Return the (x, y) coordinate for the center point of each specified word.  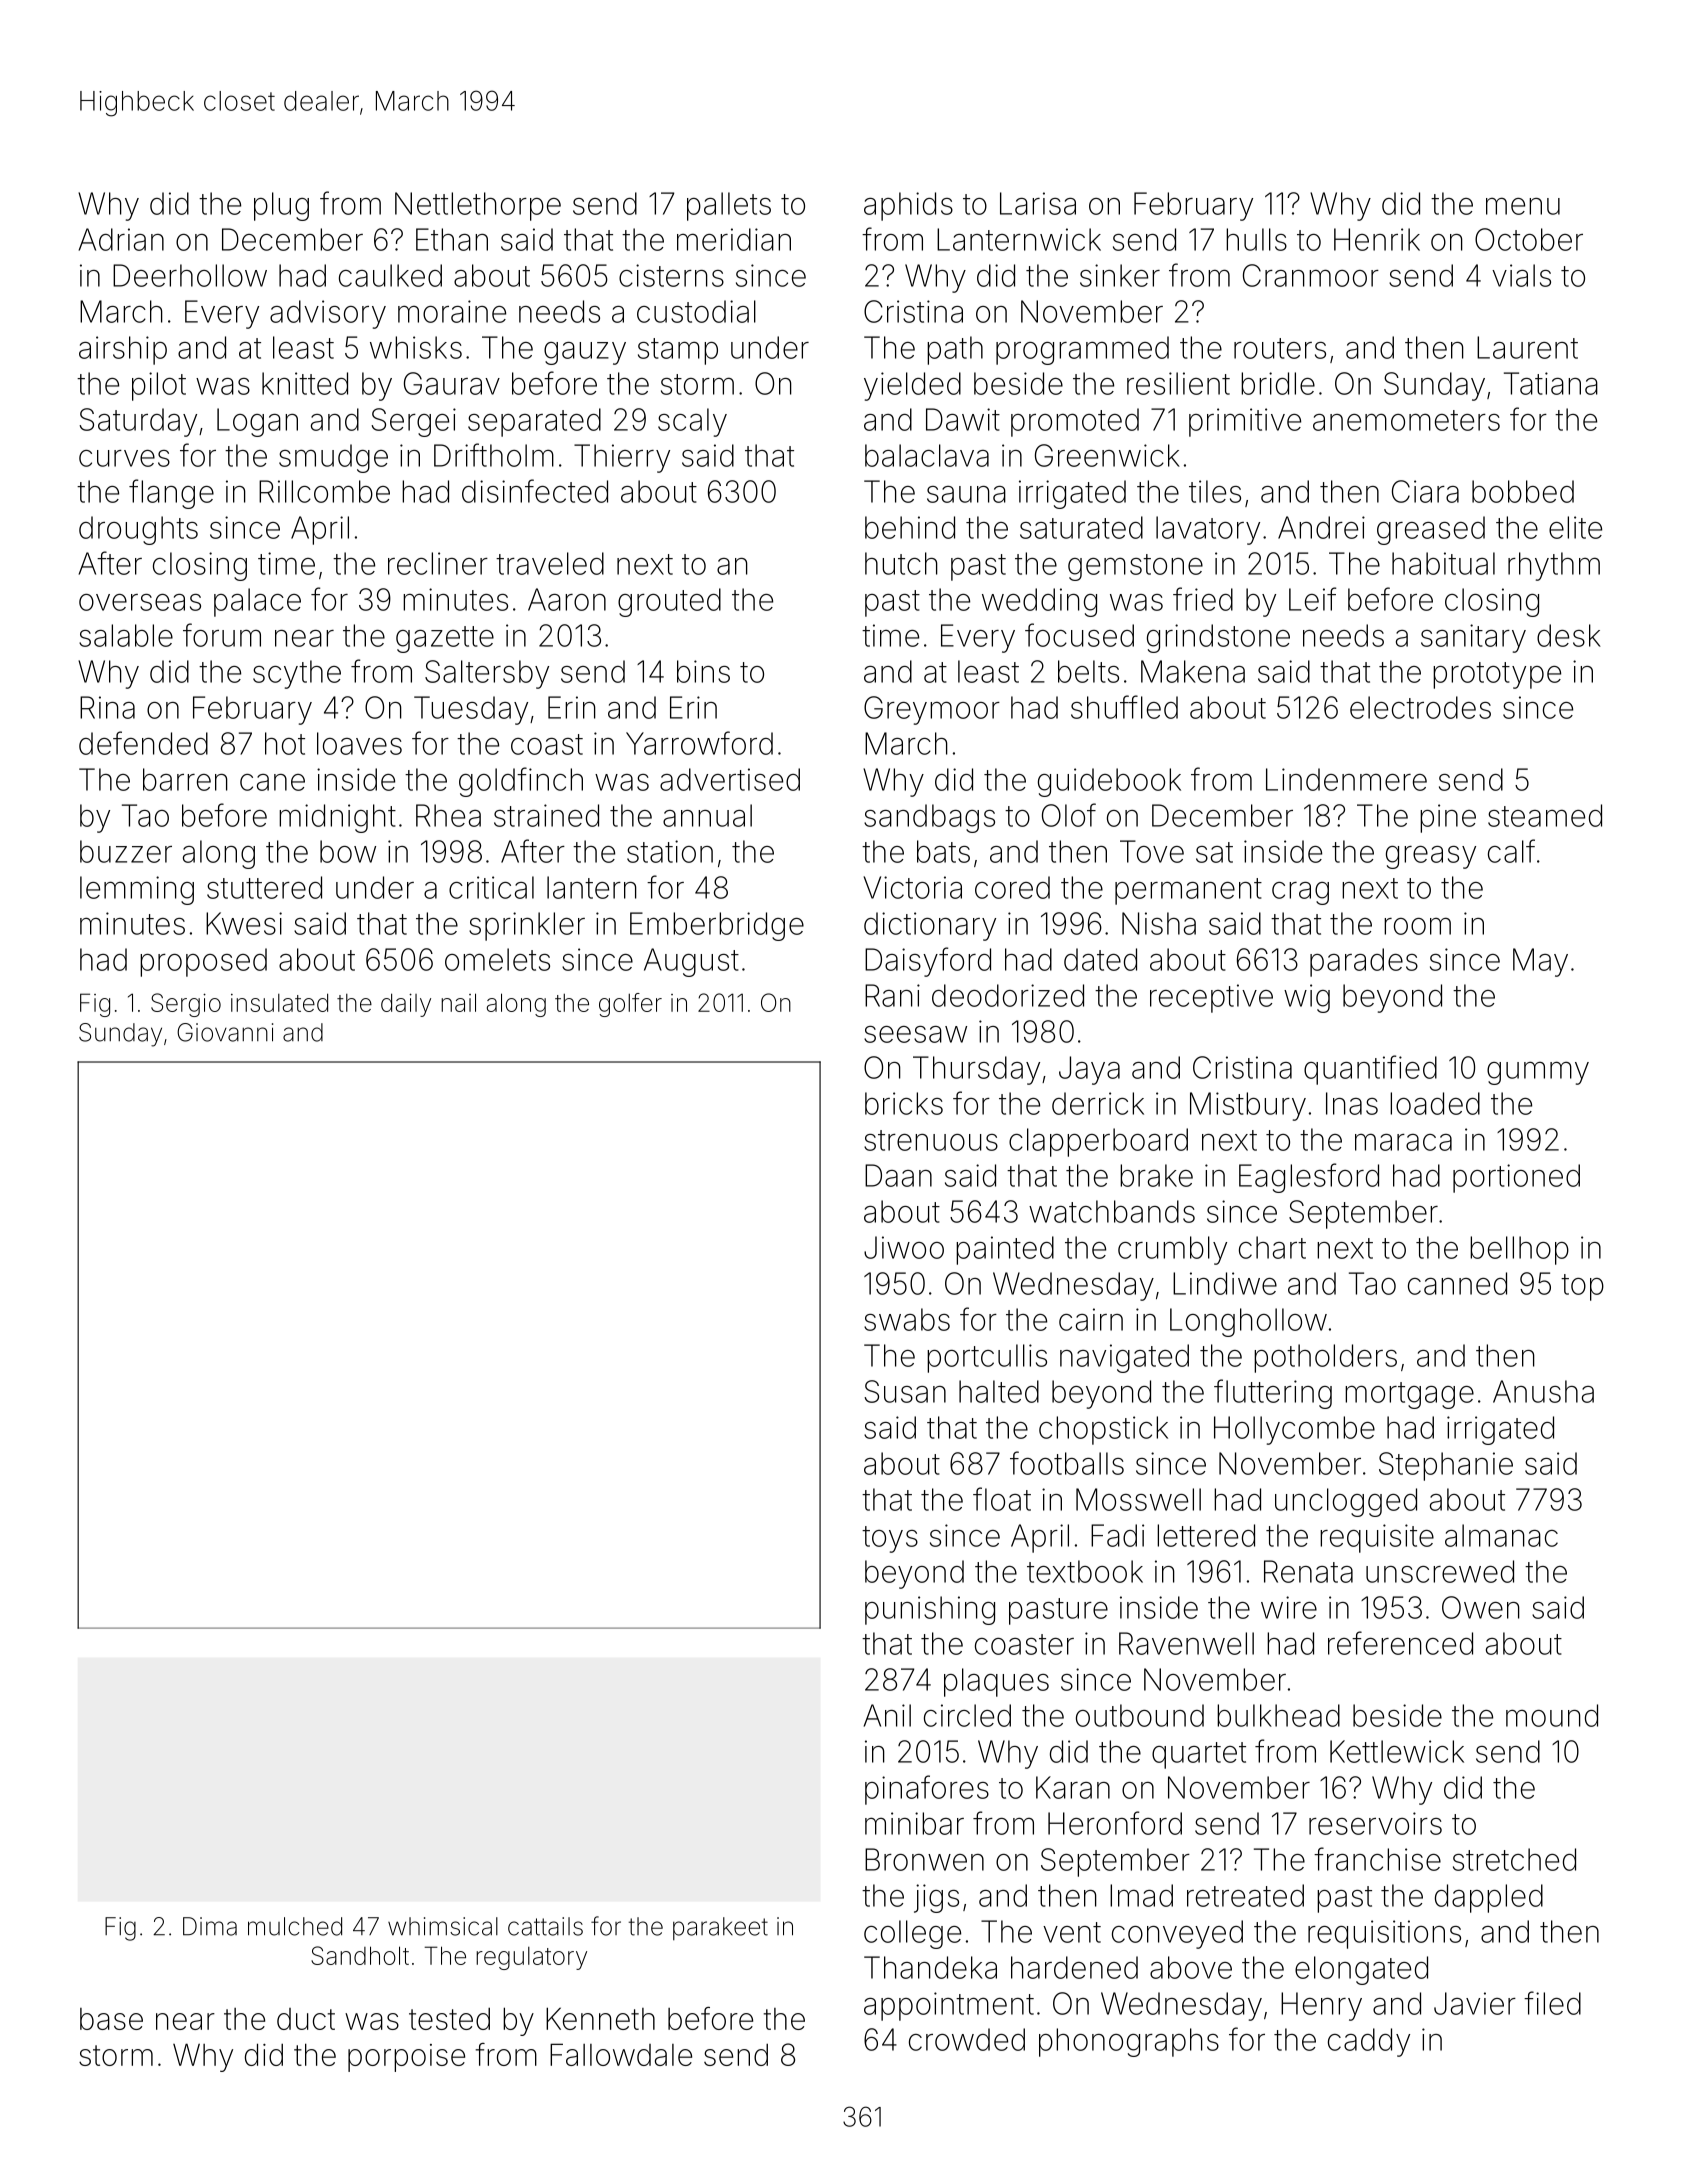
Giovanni (225, 1032)
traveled (550, 563)
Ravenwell (1186, 1643)
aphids (908, 206)
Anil (887, 1715)
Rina (107, 707)
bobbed (1523, 491)
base (111, 2019)
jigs (936, 1898)
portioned (1516, 1178)
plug (281, 206)
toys (890, 1539)
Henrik (1377, 239)
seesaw (915, 1034)
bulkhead (1278, 1715)
